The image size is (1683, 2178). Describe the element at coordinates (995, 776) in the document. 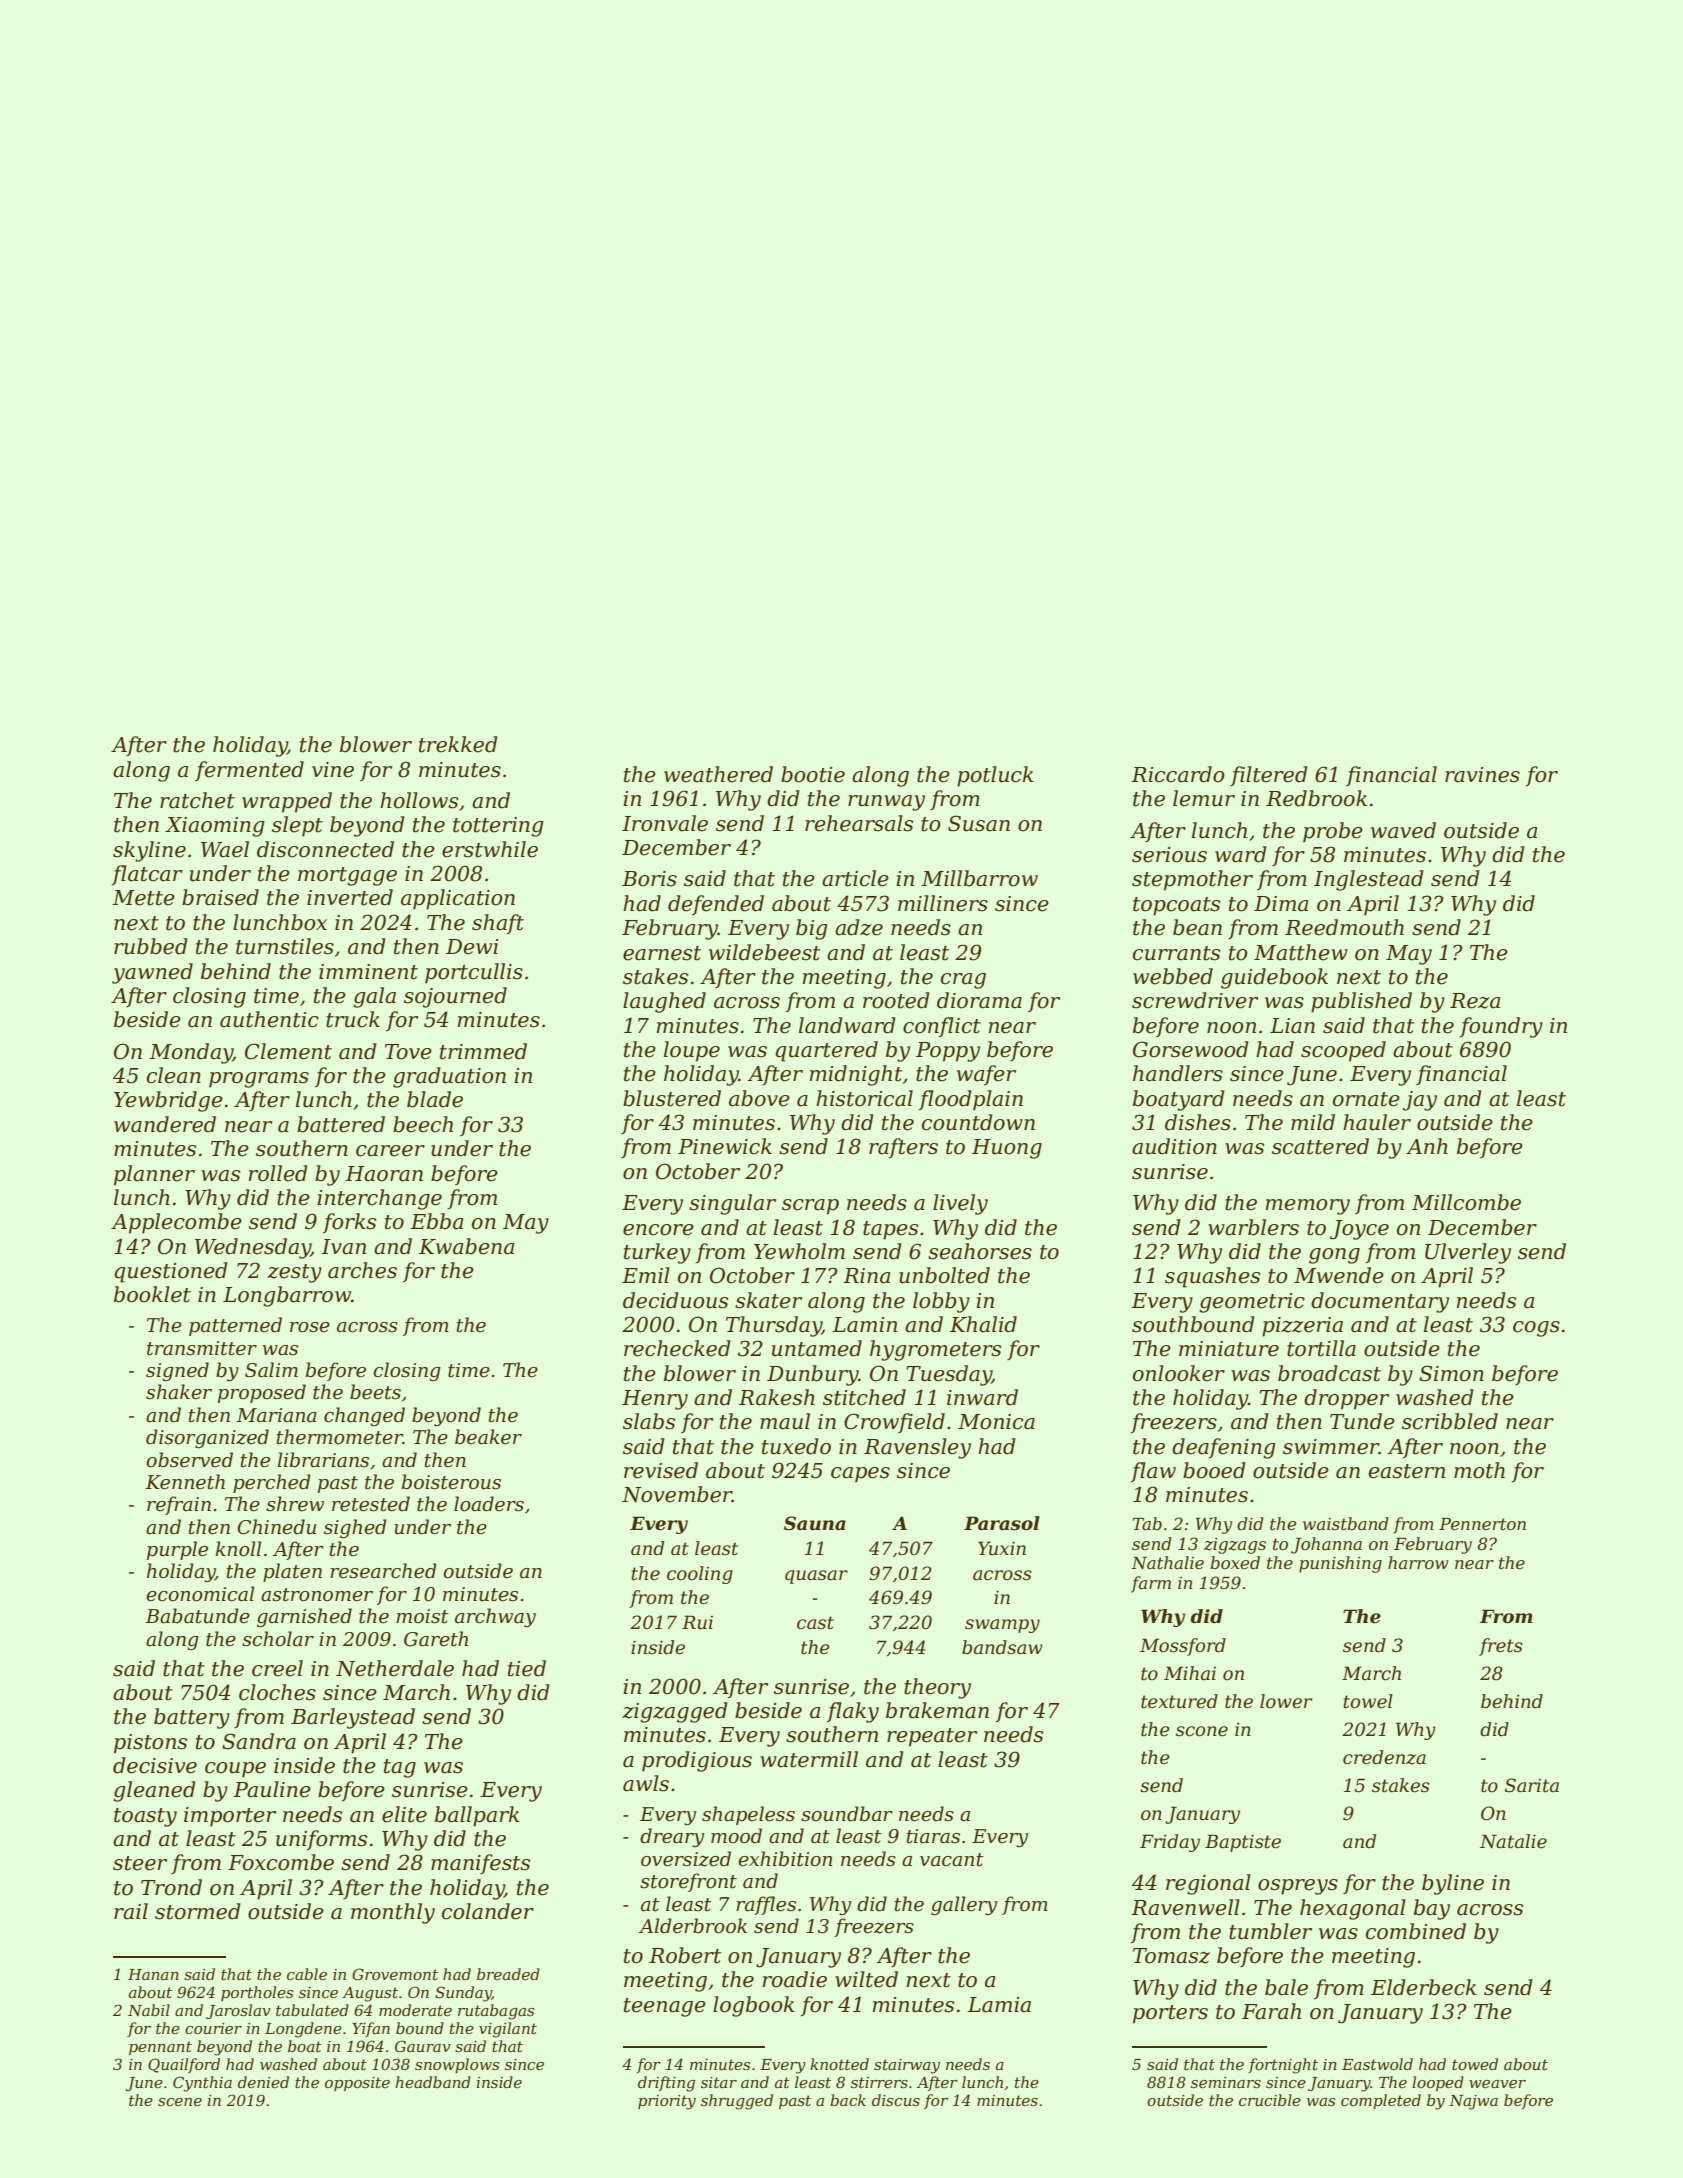

I see `potluck` at that location.
